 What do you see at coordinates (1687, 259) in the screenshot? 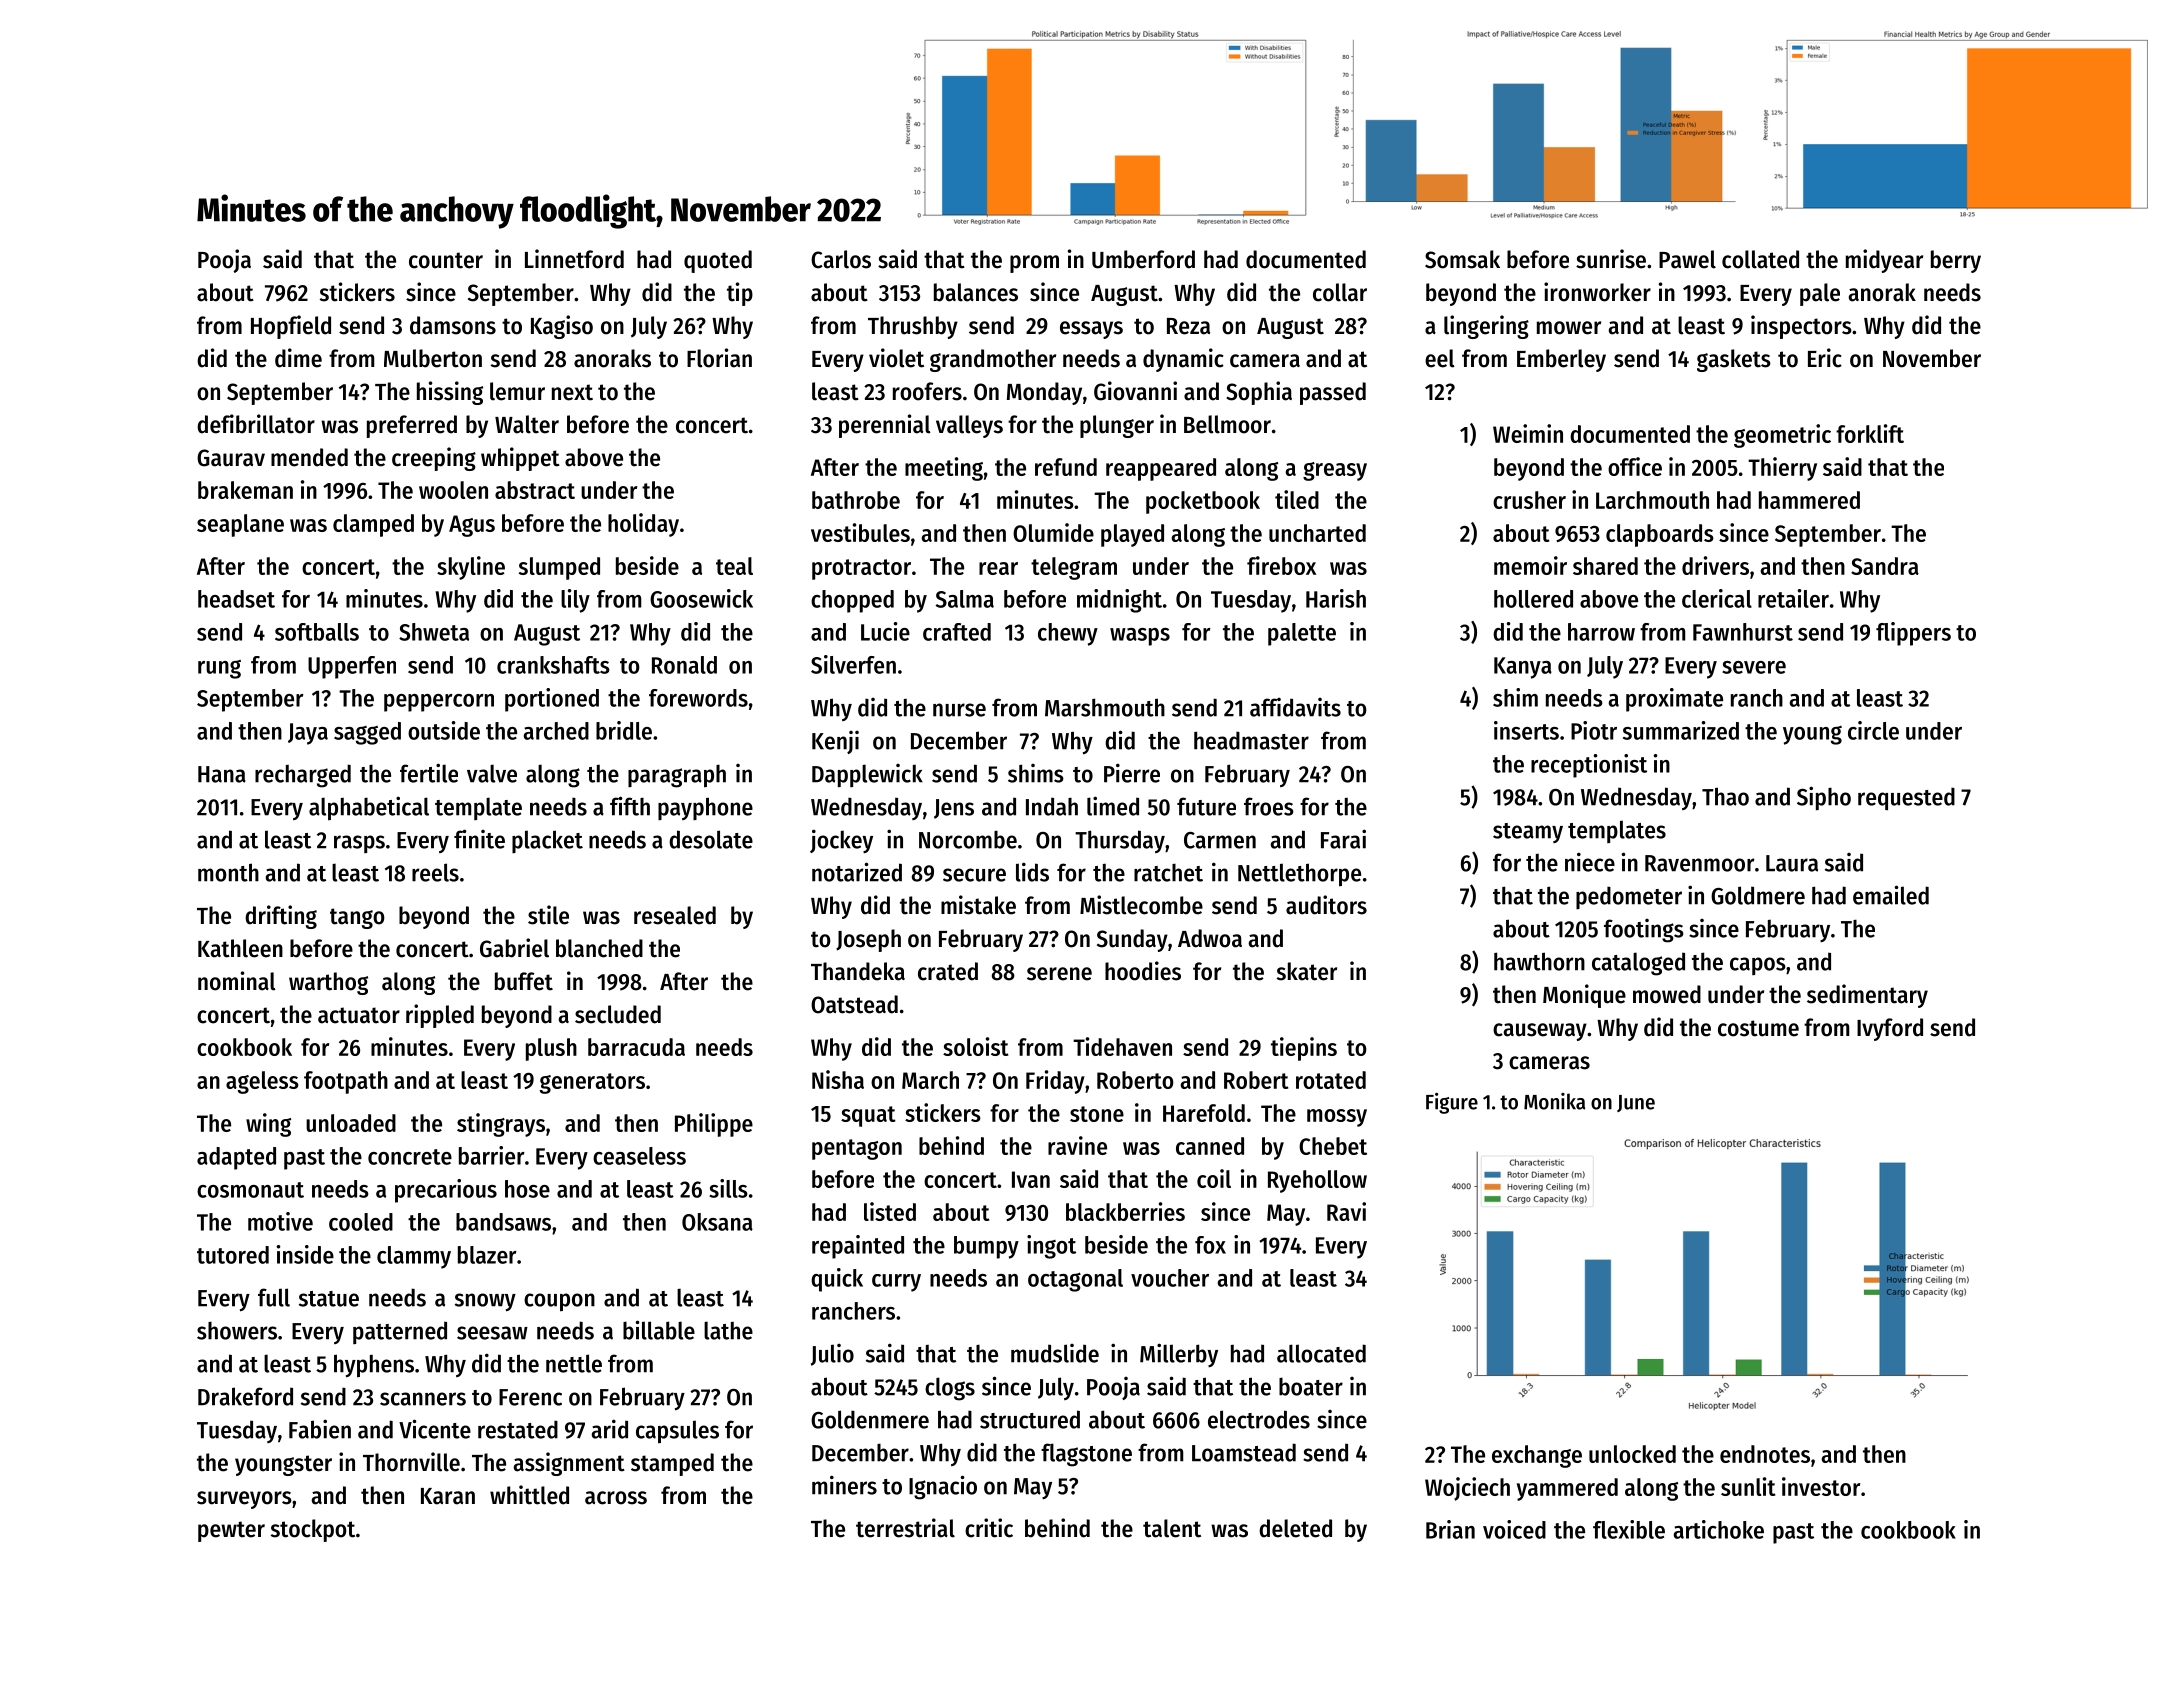
I see `Pawel` at bounding box center [1687, 259].
